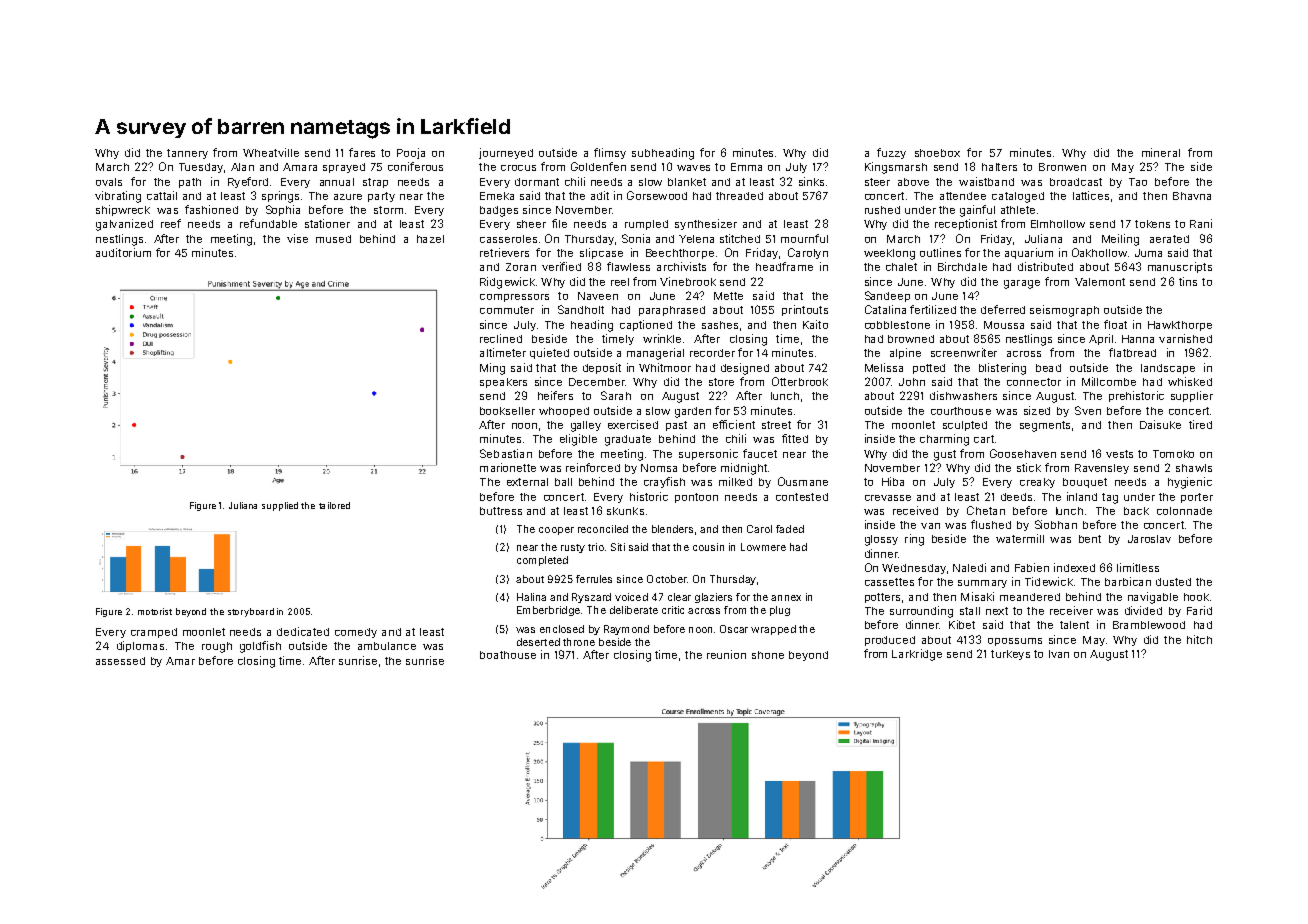  Describe the element at coordinates (507, 310) in the screenshot. I see `commuter` at that location.
